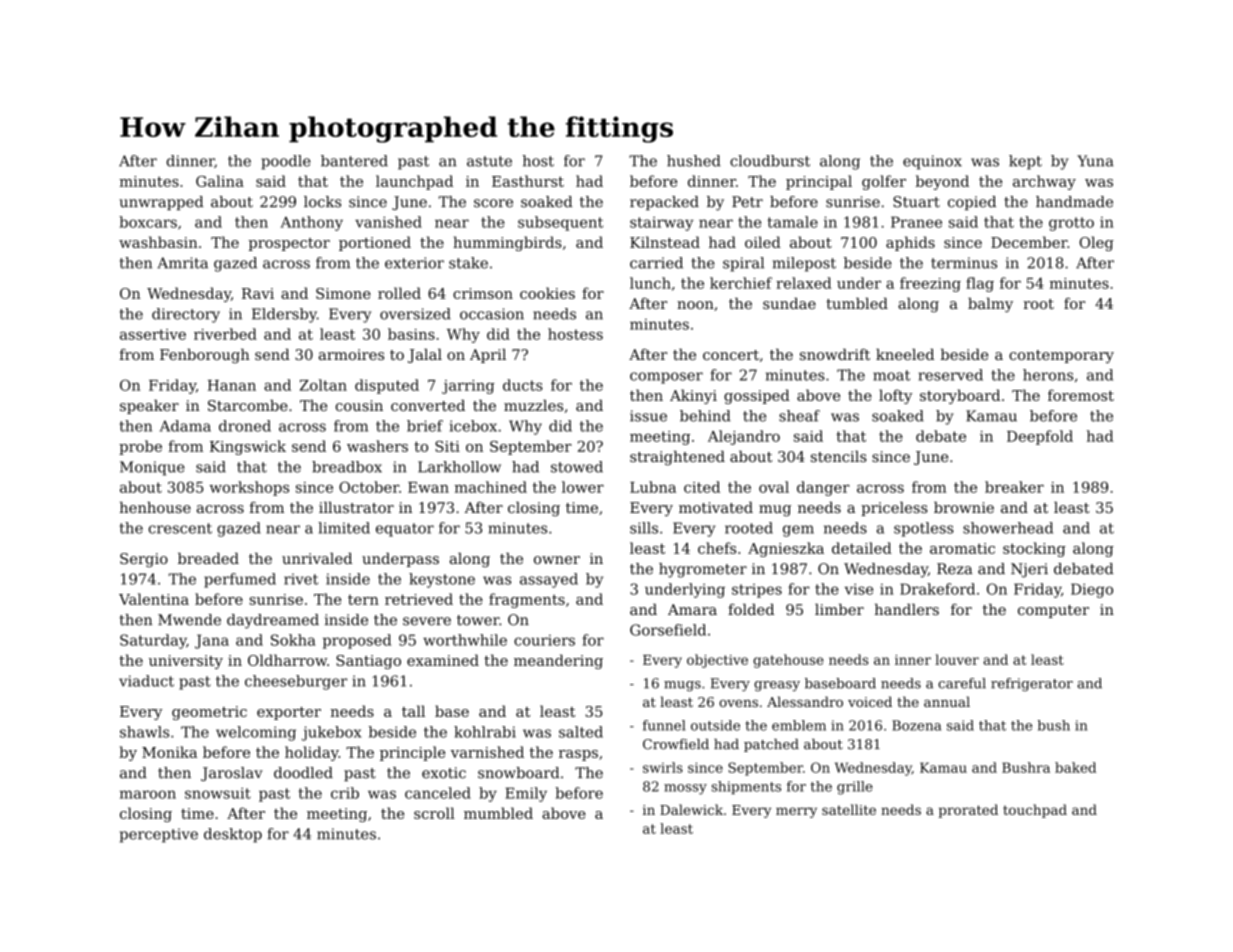 This page has height=952, width=1233. I want to click on priceless, so click(894, 509).
